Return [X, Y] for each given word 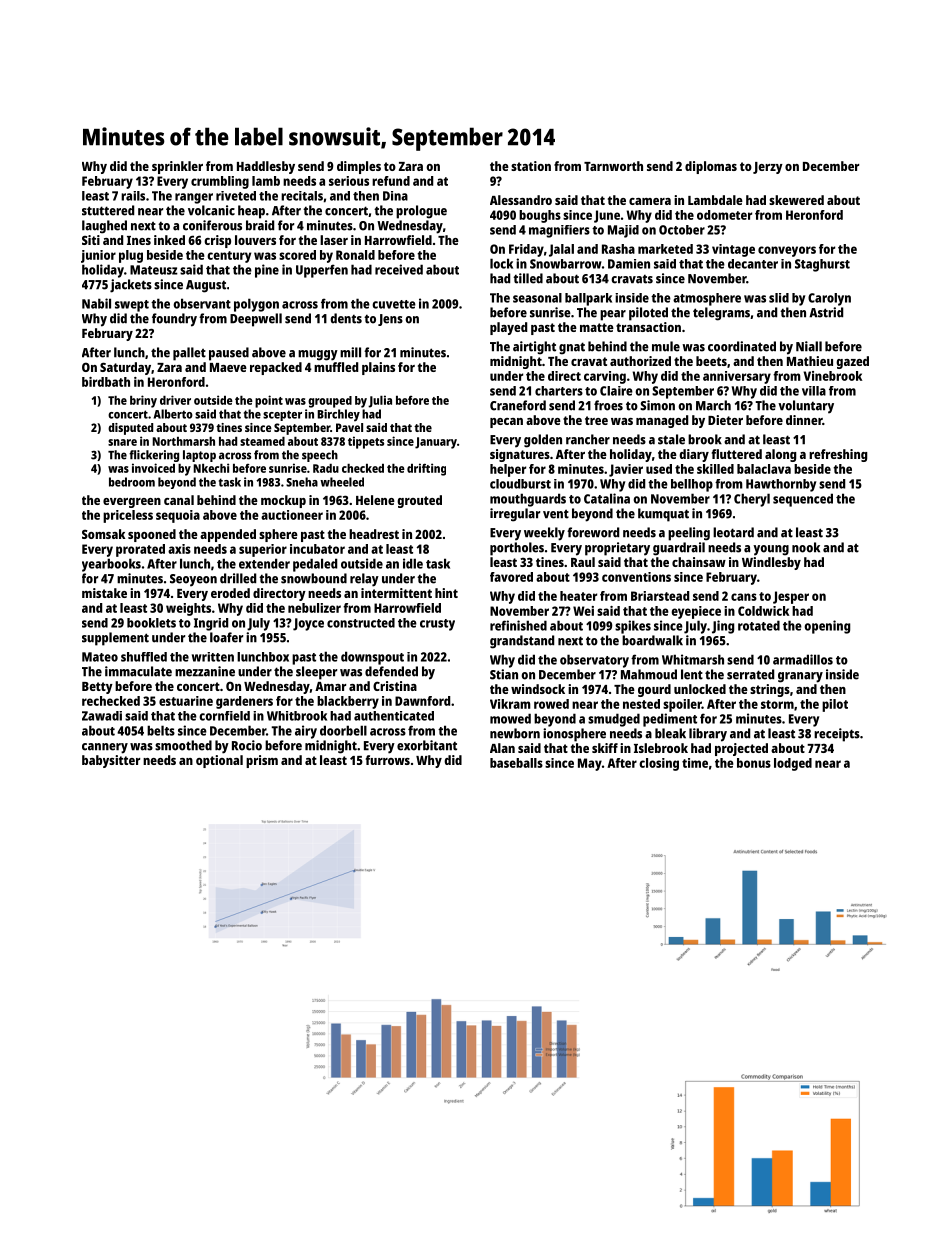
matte [597, 327]
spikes [633, 627]
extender [264, 563]
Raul [583, 562]
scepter [282, 415]
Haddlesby [266, 167]
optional [219, 761]
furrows [388, 760]
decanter [753, 264]
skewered [796, 200]
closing [659, 764]
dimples [359, 167]
